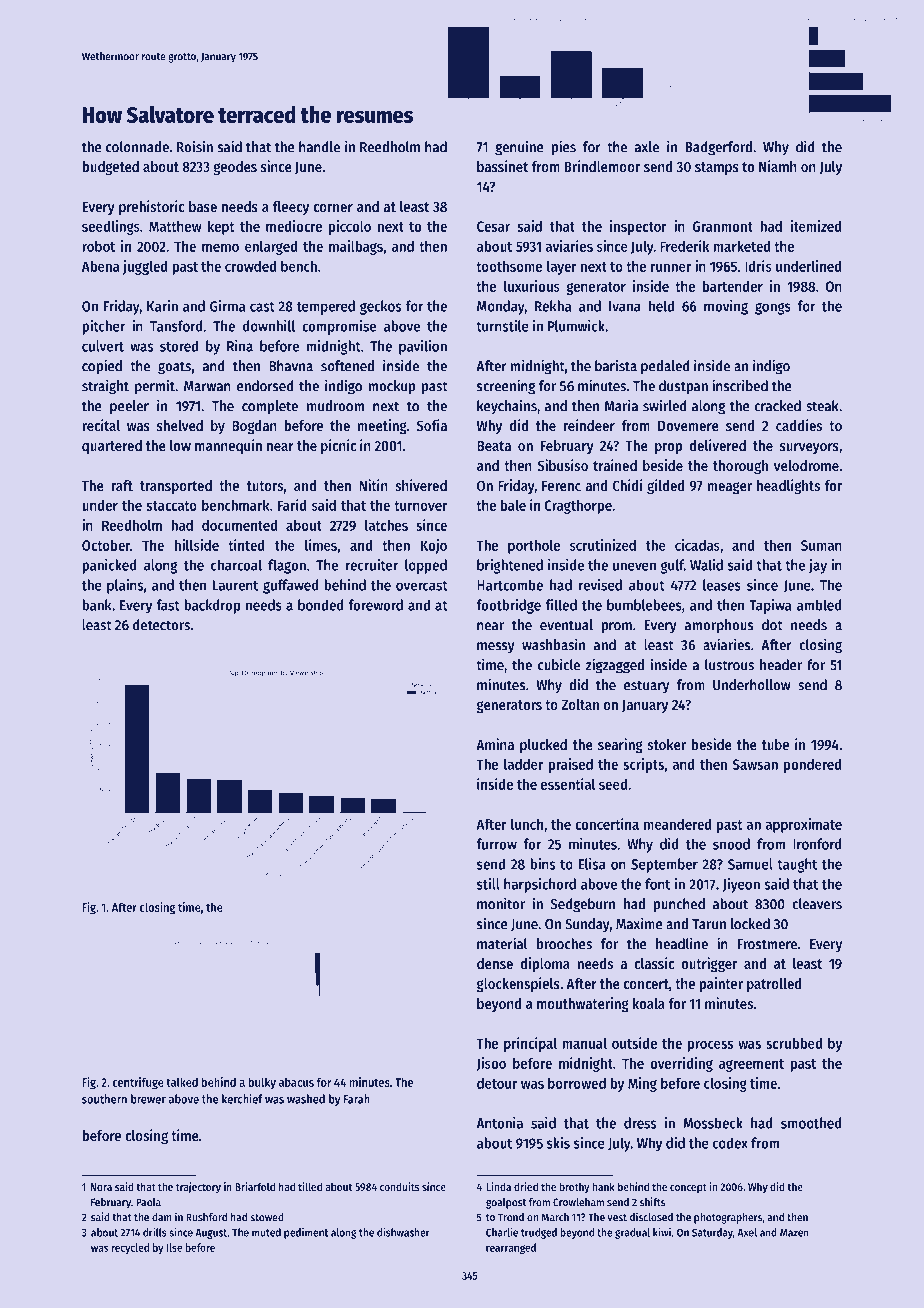 The image size is (924, 1308). Describe the element at coordinates (137, 147) in the screenshot. I see `colonnade` at that location.
